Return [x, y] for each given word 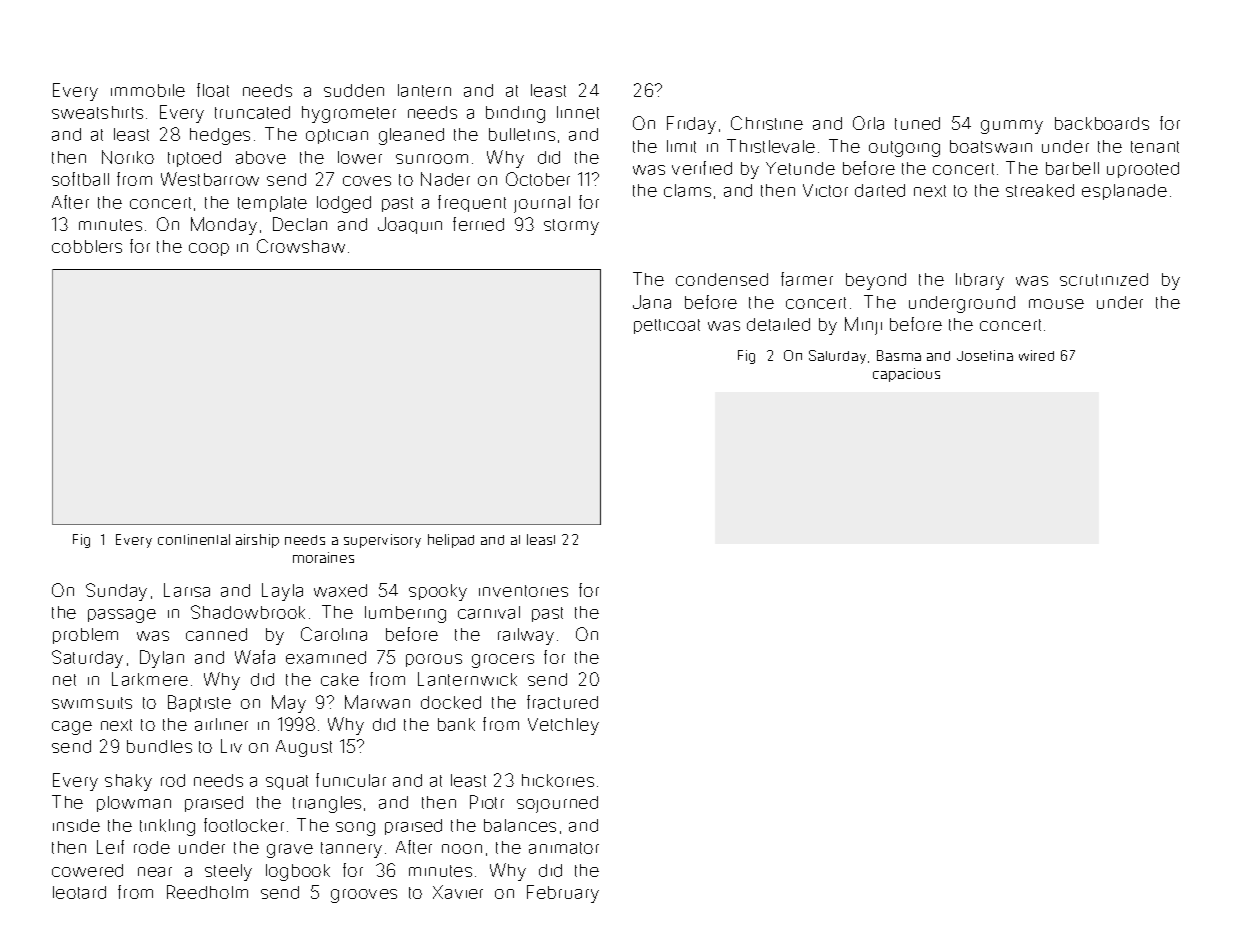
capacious [906, 375]
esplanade [1124, 192]
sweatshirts [97, 112]
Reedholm [207, 892]
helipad [451, 541]
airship [257, 541]
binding [515, 114]
